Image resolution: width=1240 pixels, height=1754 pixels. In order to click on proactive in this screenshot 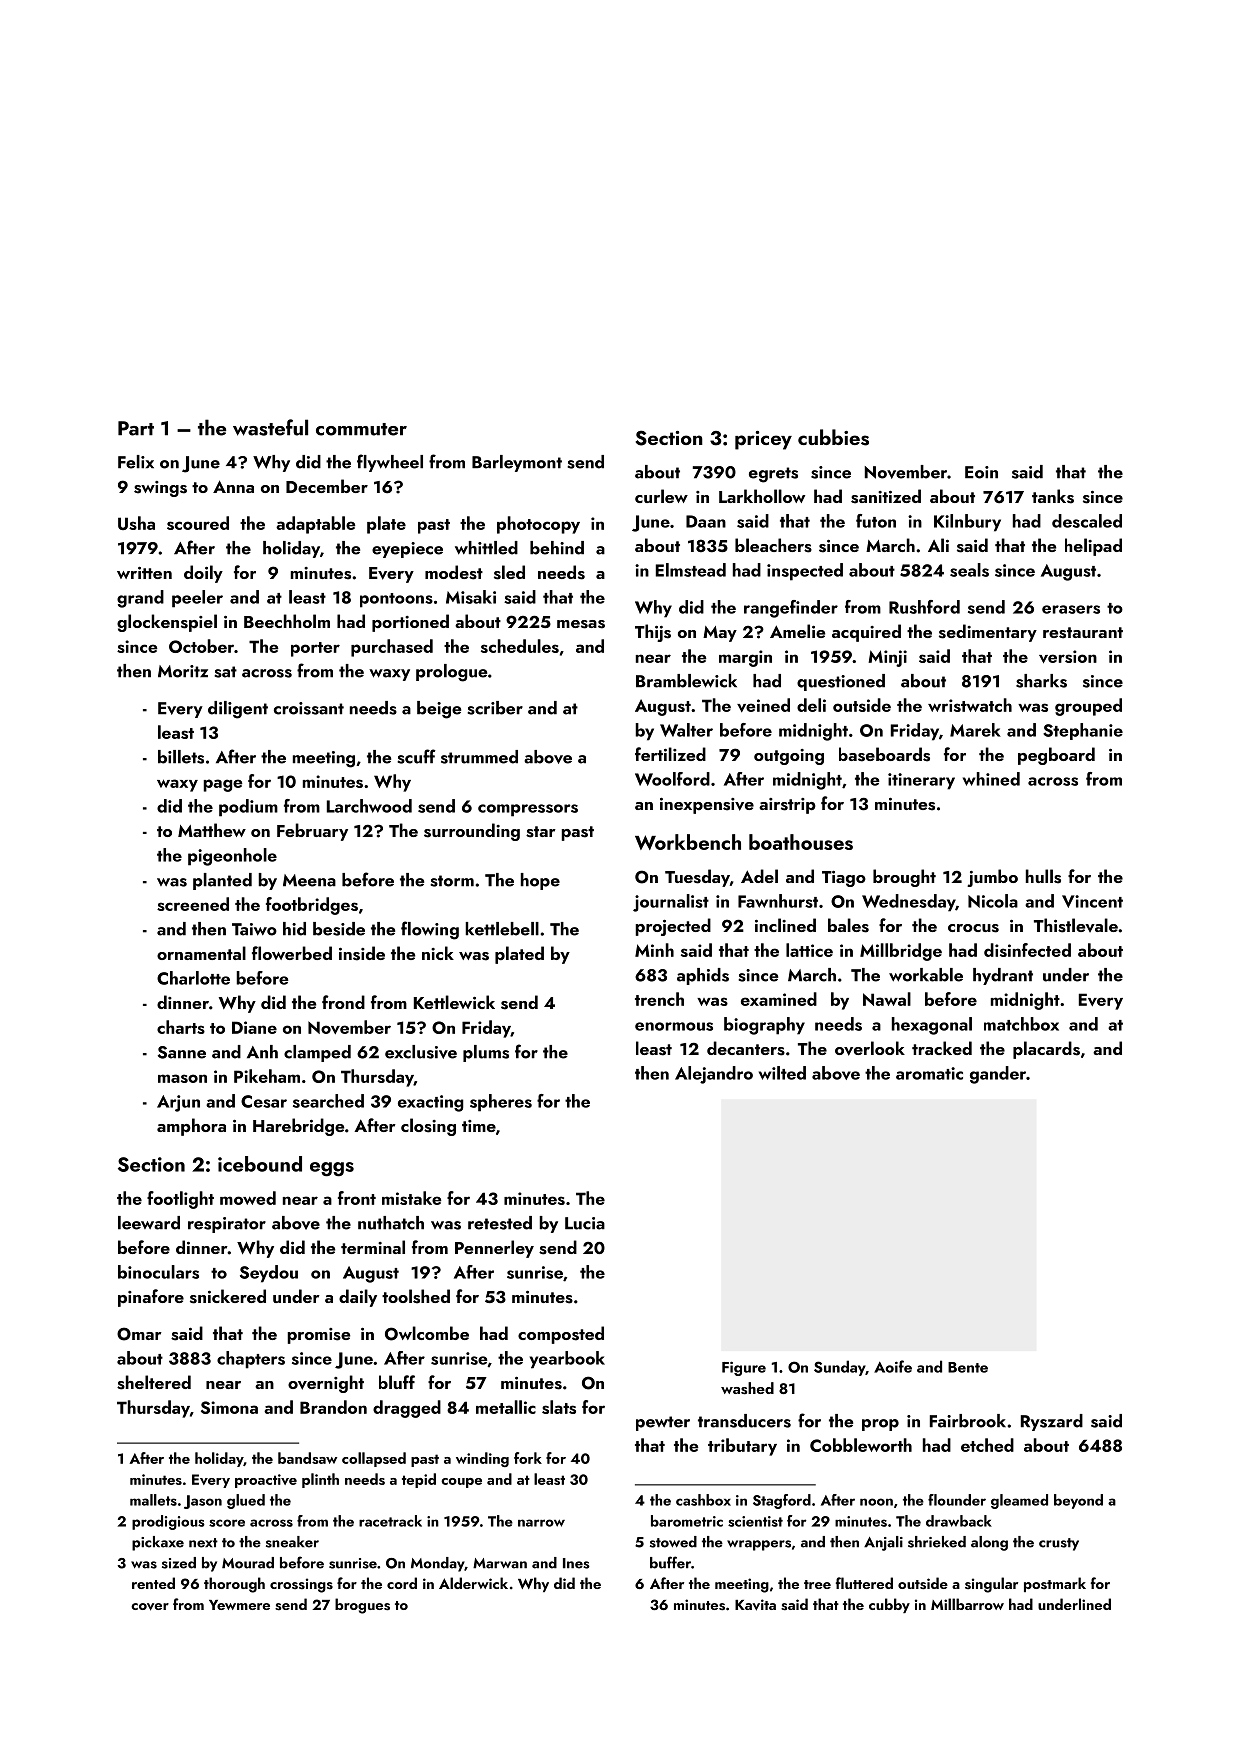, I will do `click(266, 1481)`.
